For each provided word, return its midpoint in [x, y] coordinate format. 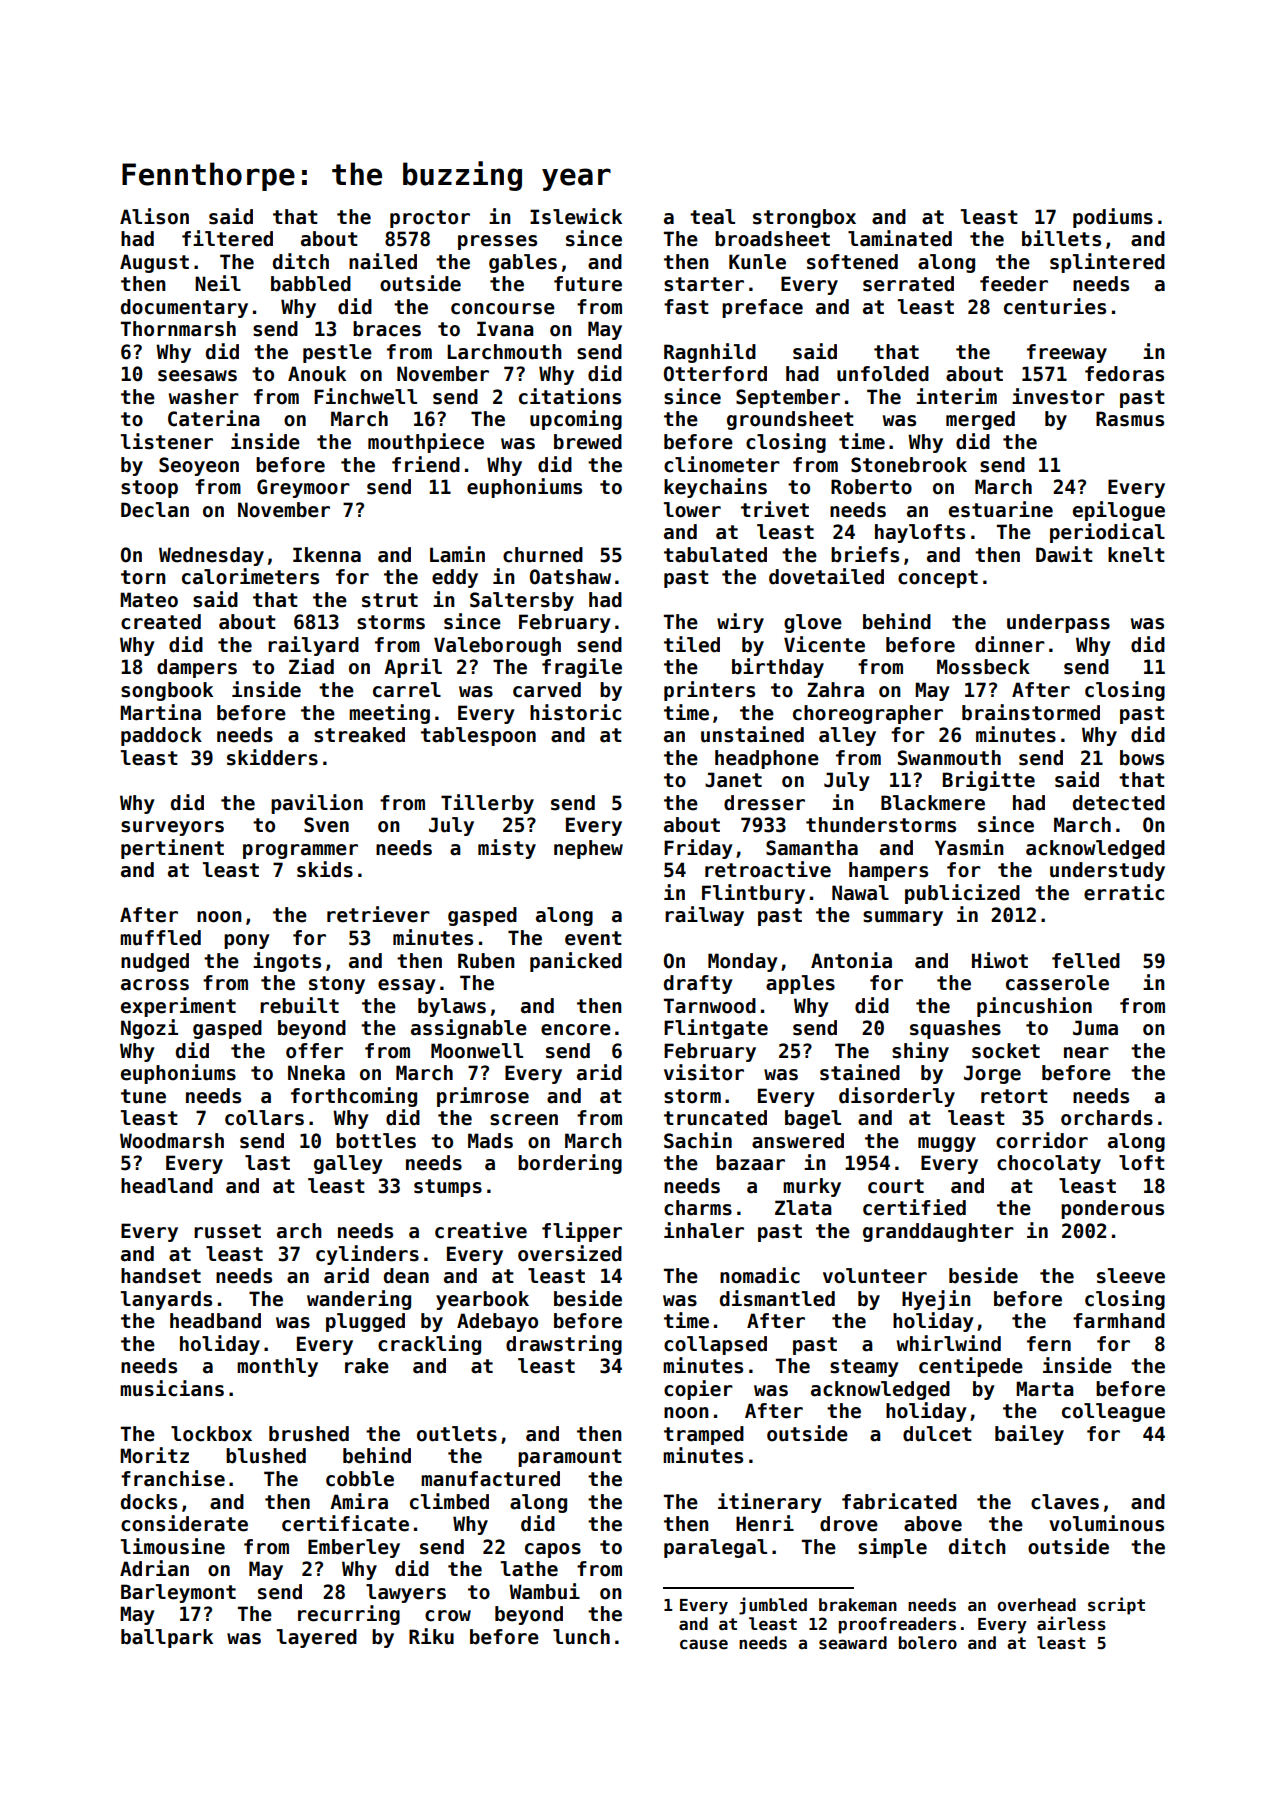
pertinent [172, 849]
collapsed [715, 1345]
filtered [227, 238]
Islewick [576, 216]
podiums [1113, 218]
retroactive [768, 869]
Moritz [154, 1455]
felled [1086, 961]
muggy [947, 1144]
